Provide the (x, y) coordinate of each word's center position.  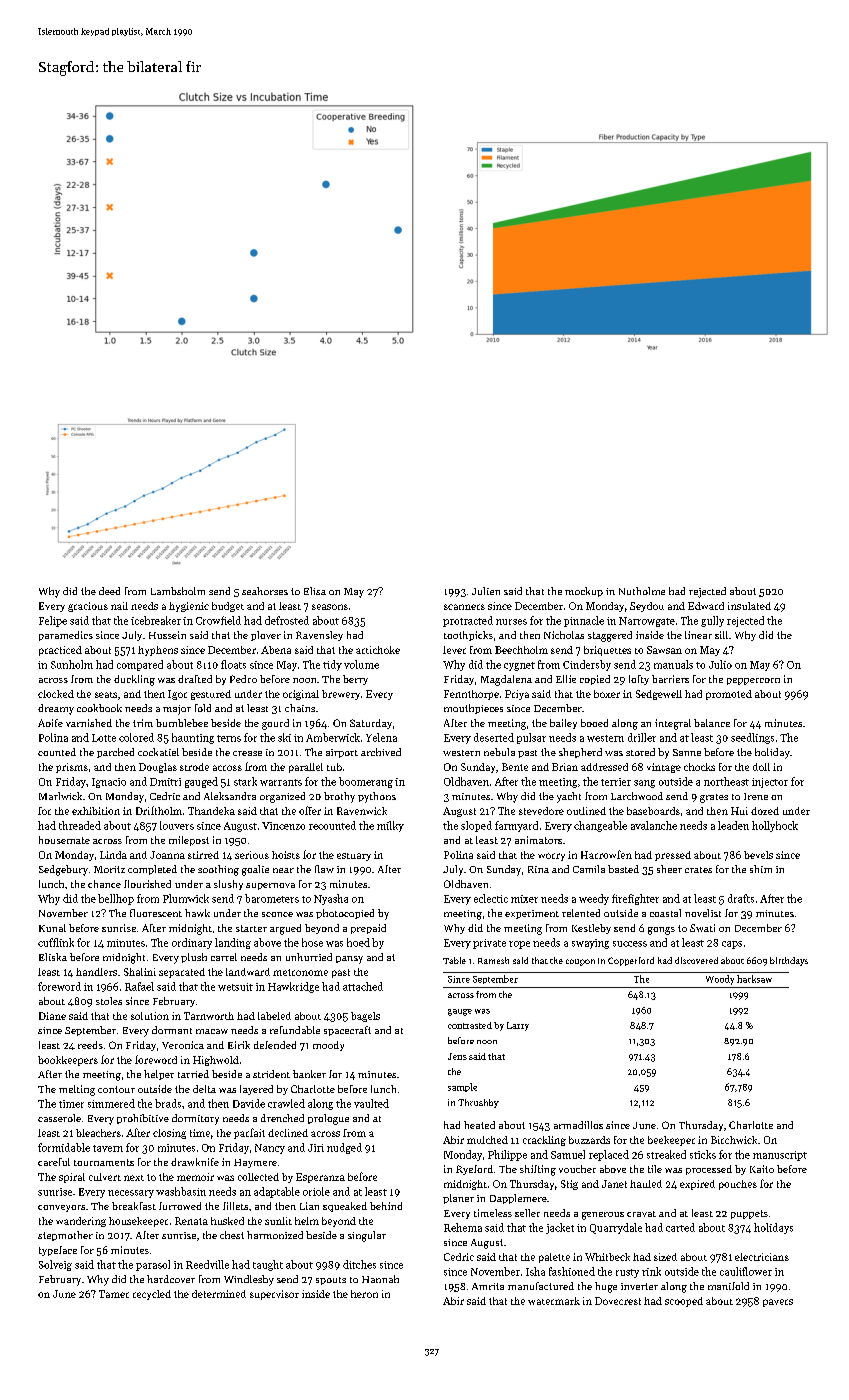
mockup (584, 592)
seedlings (752, 738)
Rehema (463, 1227)
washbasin (181, 1191)
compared (140, 665)
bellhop (116, 899)
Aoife (50, 723)
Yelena (381, 737)
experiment (532, 914)
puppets (749, 1214)
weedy (594, 899)
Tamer (114, 1294)
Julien (486, 591)
